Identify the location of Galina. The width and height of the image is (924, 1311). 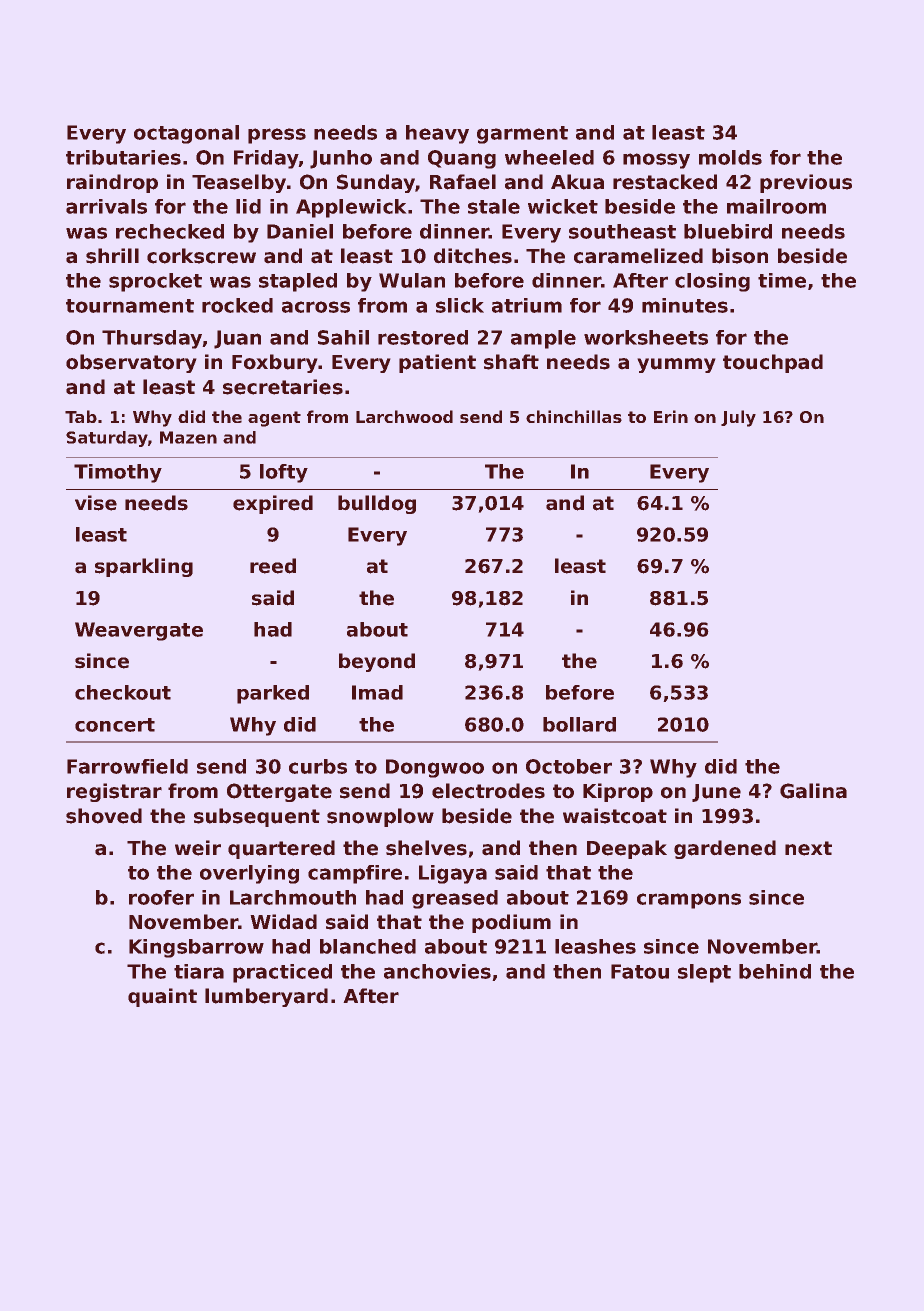
(813, 791).
